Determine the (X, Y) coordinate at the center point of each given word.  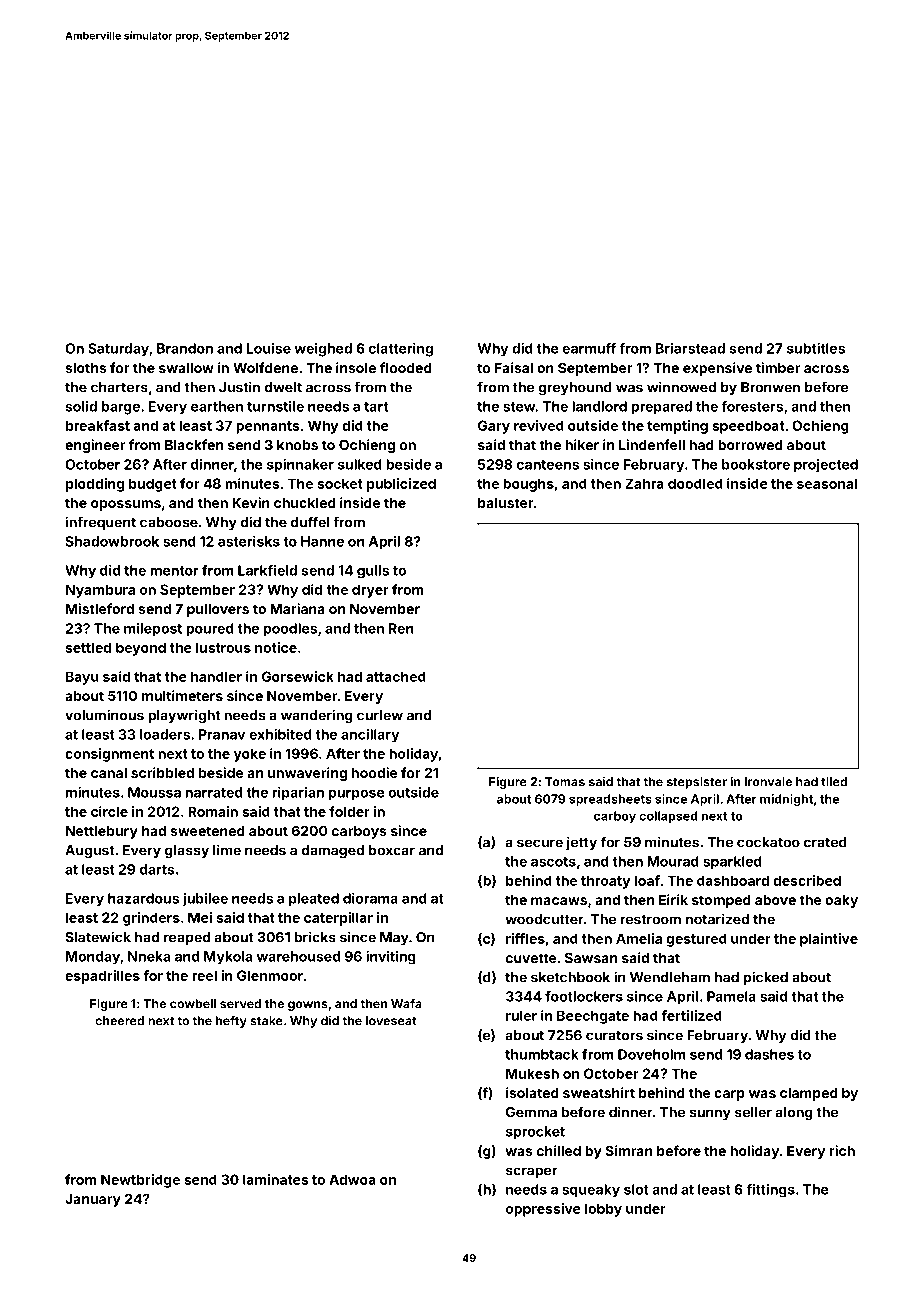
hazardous (143, 898)
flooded (405, 367)
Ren (401, 628)
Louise (269, 348)
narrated (213, 792)
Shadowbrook (112, 541)
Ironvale (768, 782)
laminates (276, 1179)
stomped (721, 901)
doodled (695, 483)
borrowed (750, 445)
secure (540, 843)
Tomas (565, 782)
